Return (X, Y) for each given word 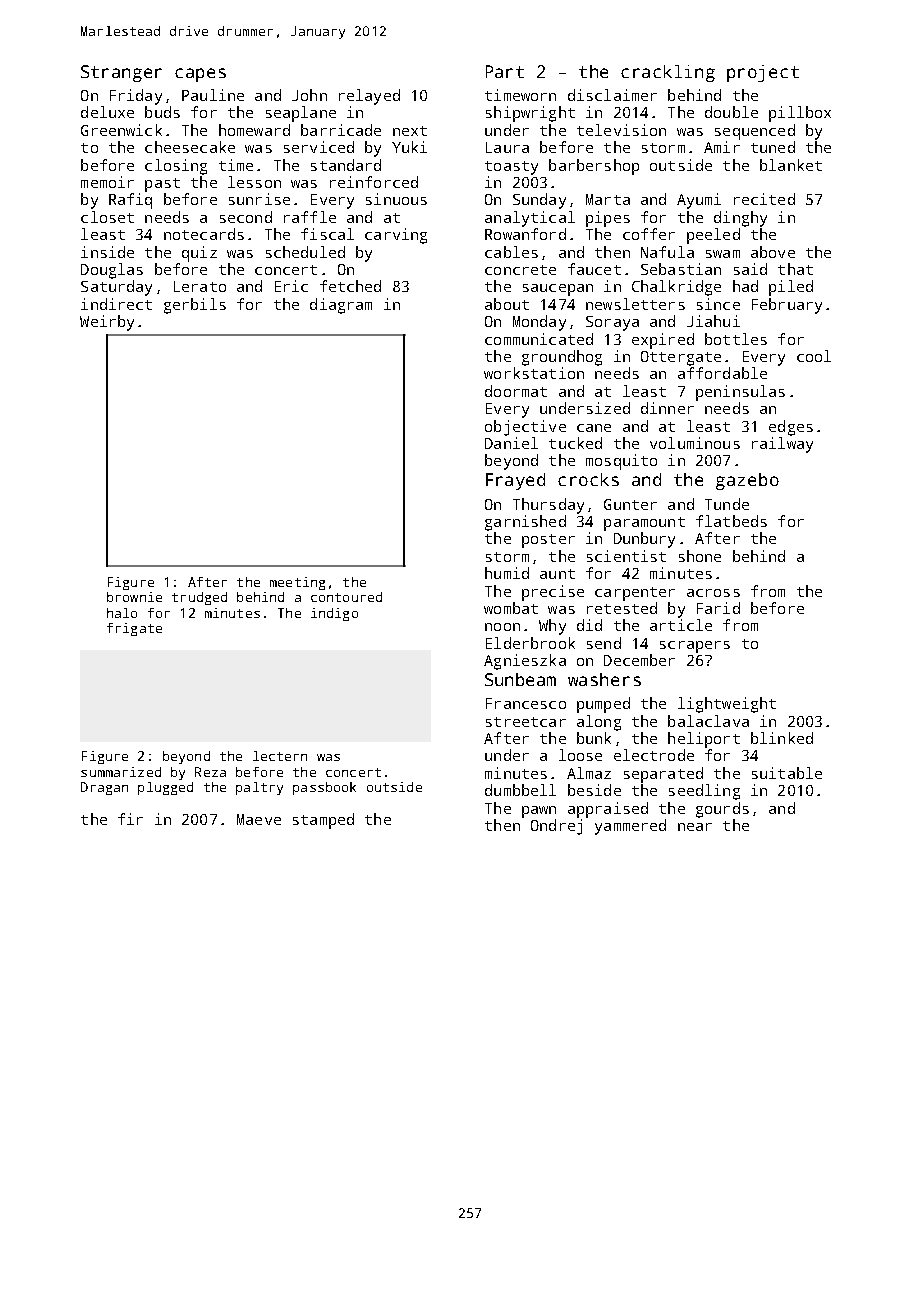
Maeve (259, 819)
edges (791, 428)
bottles (736, 339)
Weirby (107, 323)
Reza (210, 772)
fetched (350, 286)
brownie (134, 597)
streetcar (526, 722)
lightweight (727, 705)
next (410, 131)
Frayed (515, 481)
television (621, 130)
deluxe (107, 112)
